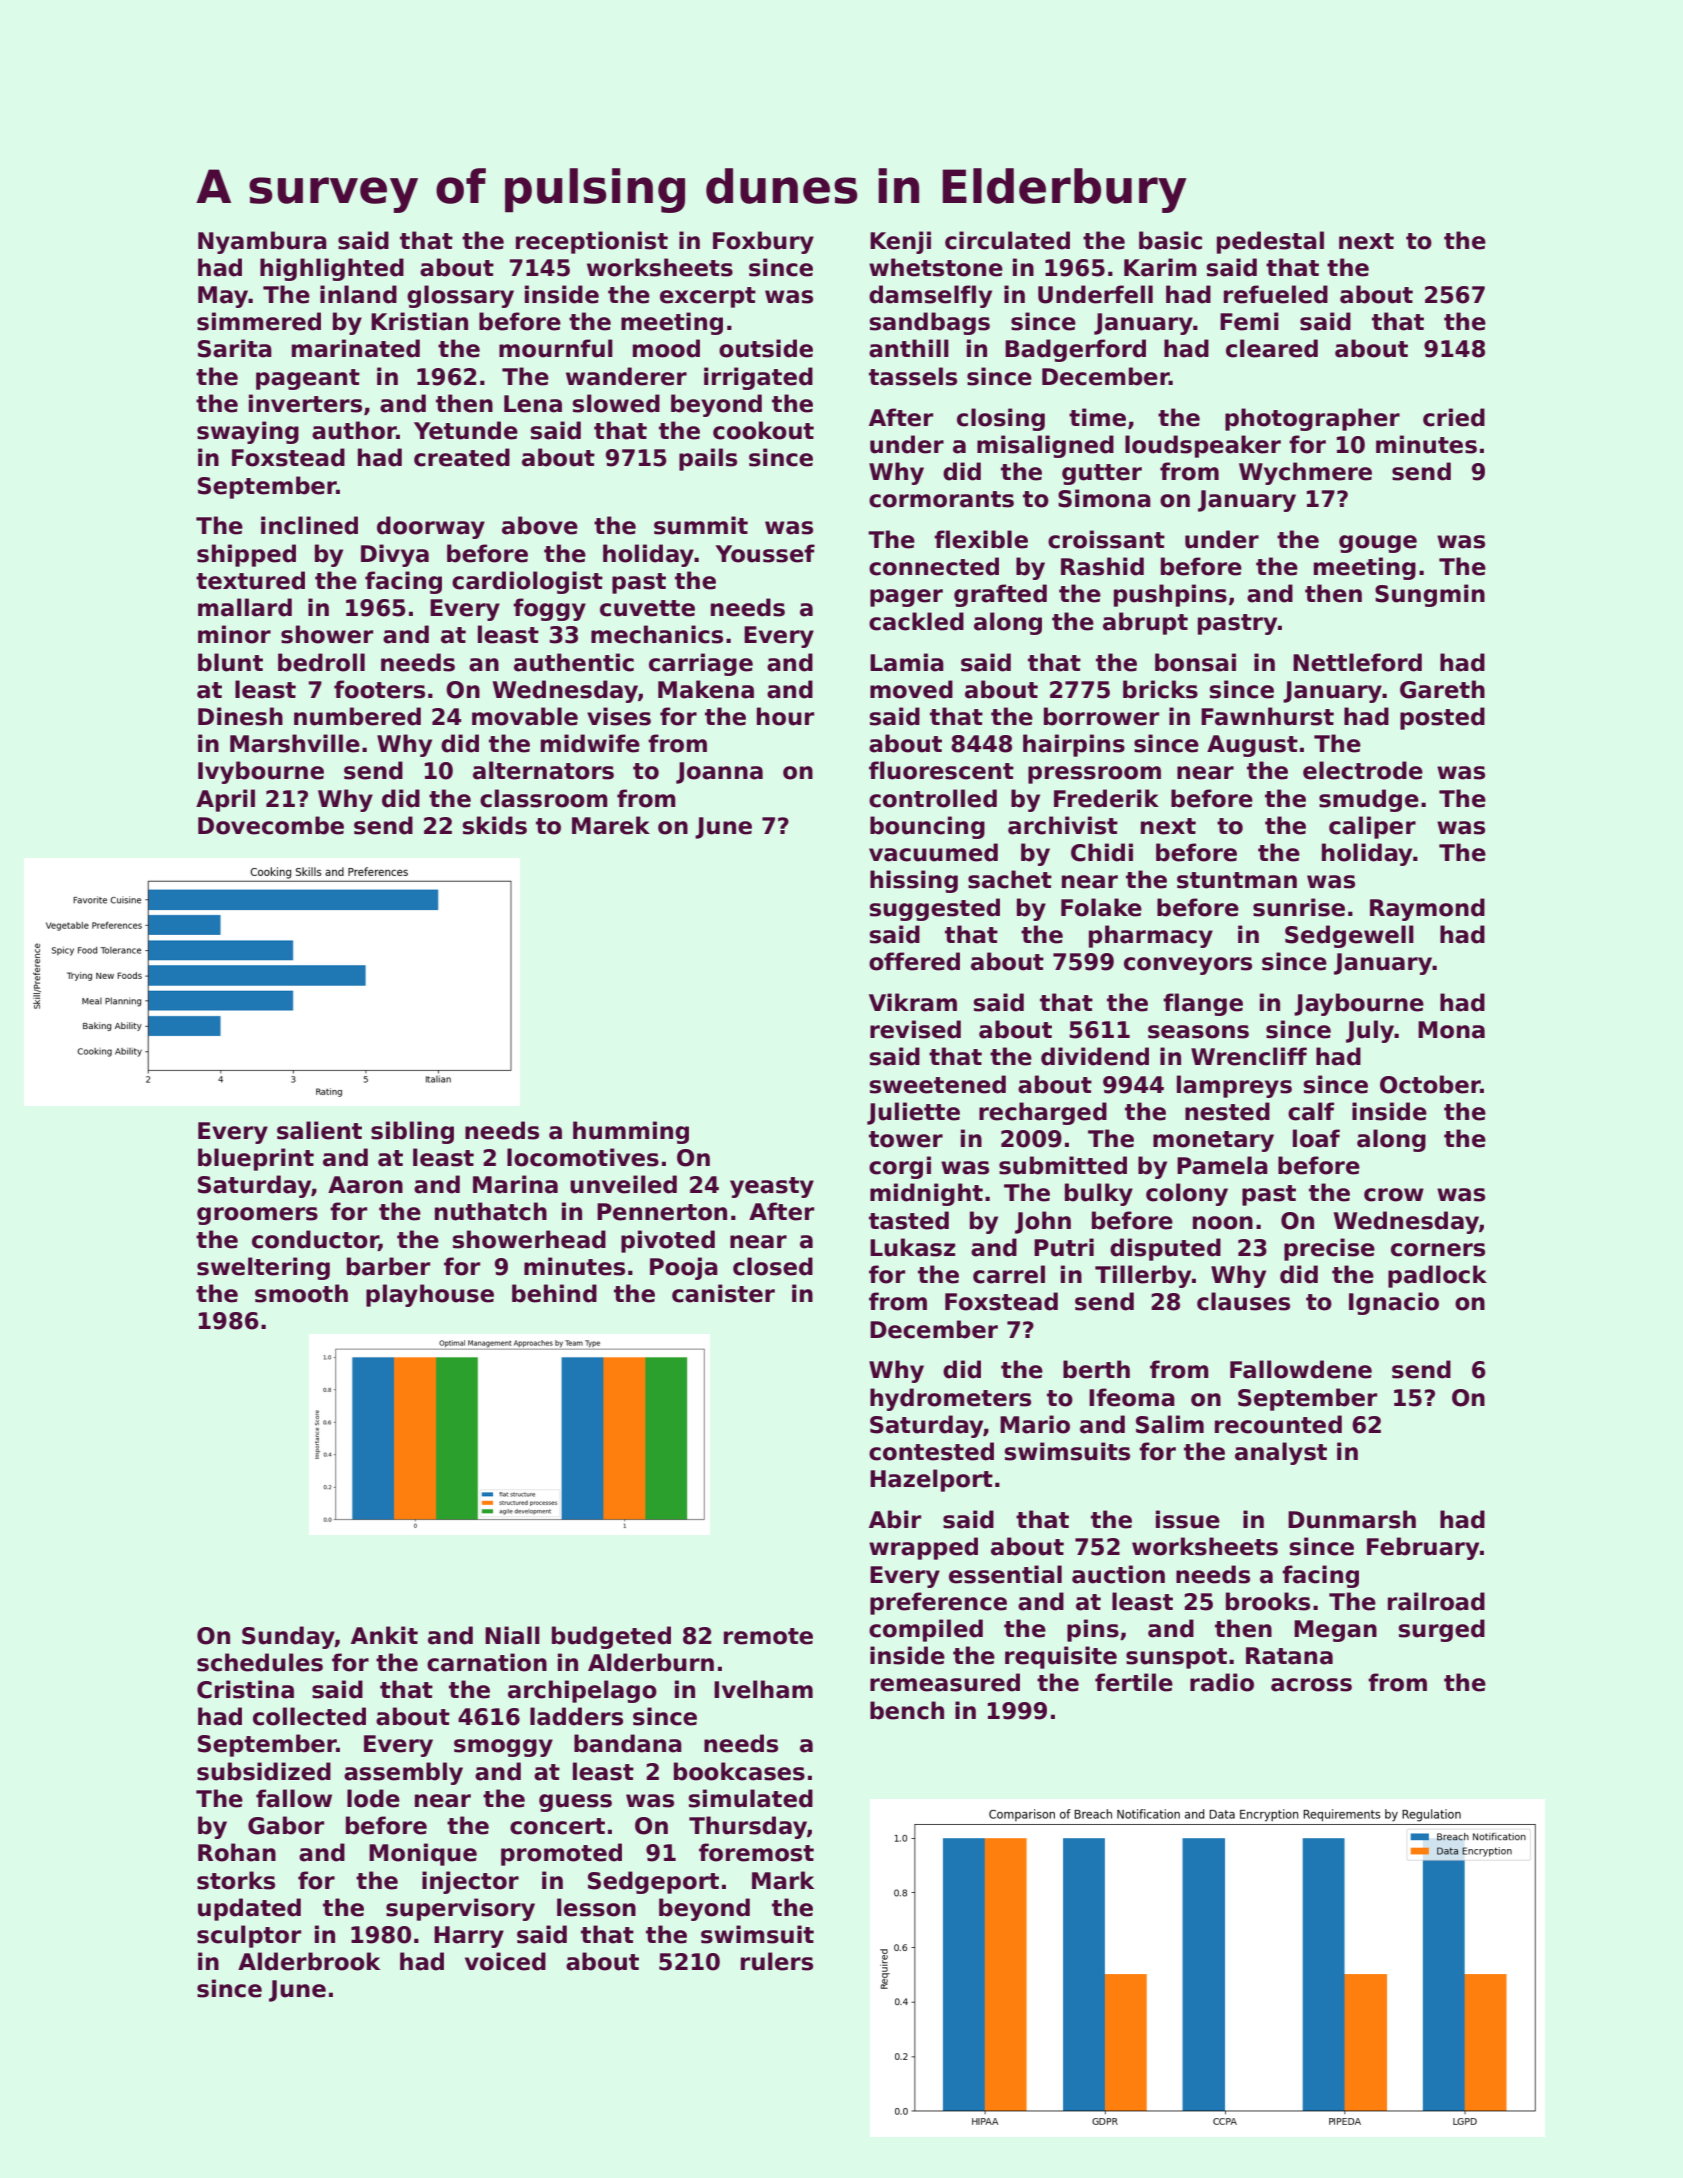 The width and height of the page is (1683, 2178). I want to click on cried, so click(1454, 417).
